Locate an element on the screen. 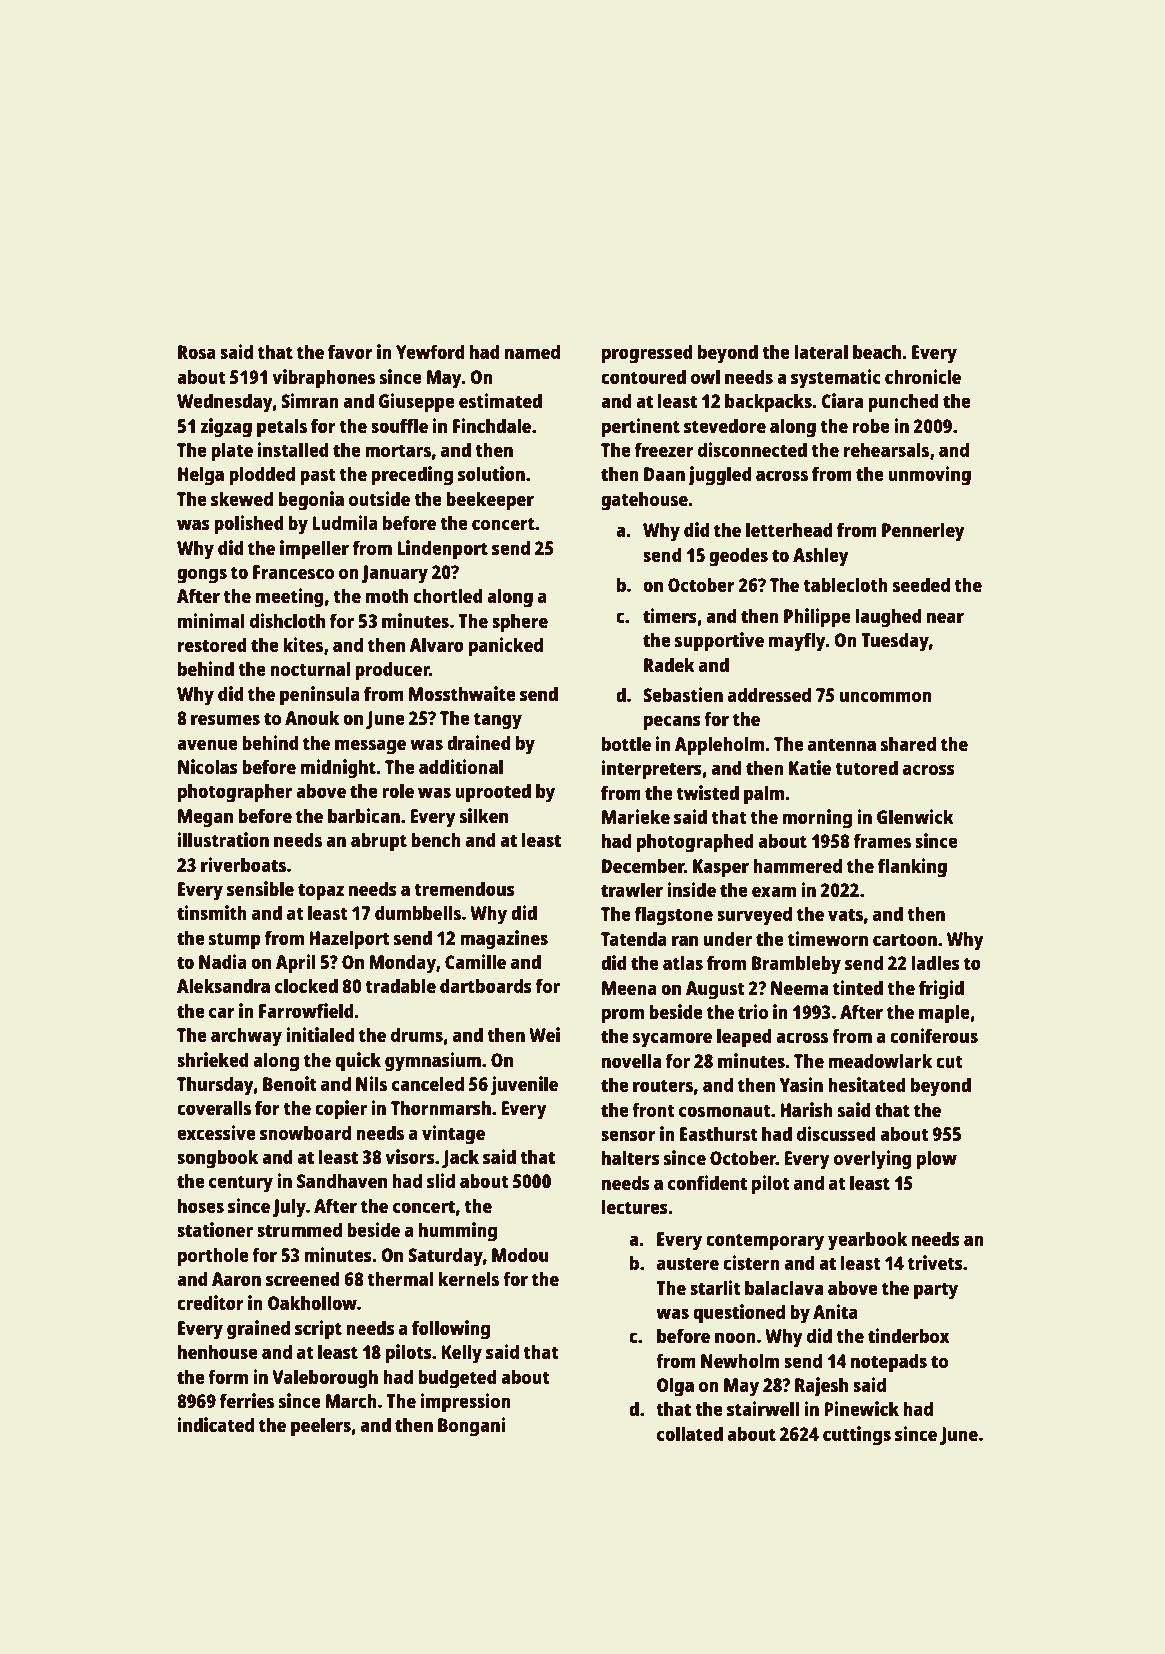 This screenshot has height=1654, width=1165. laughed is located at coordinates (888, 618).
